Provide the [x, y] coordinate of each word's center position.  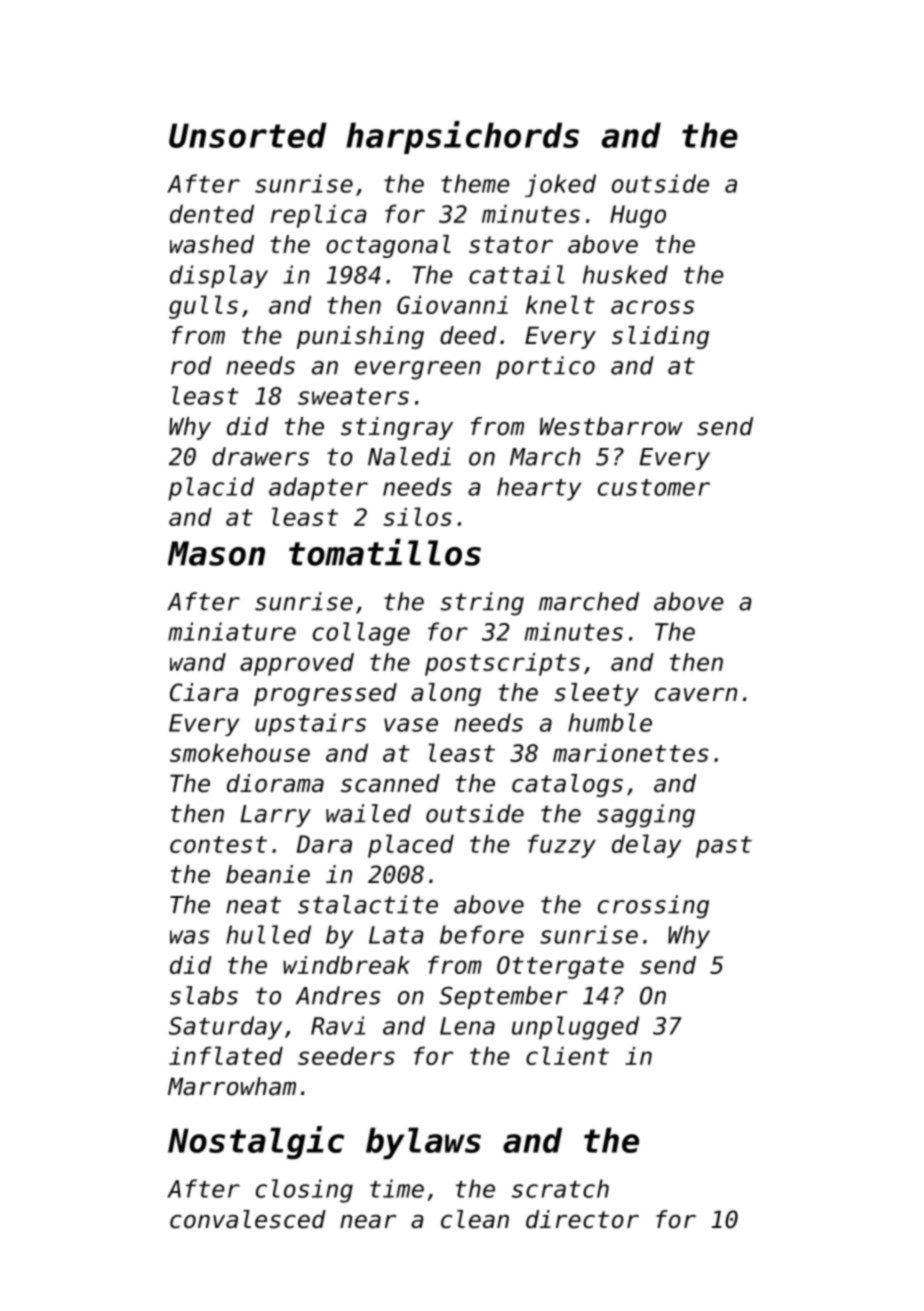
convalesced [248, 1219]
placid [211, 489]
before [482, 934]
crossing [653, 907]
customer [654, 487]
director [582, 1219]
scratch [560, 1188]
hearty [539, 489]
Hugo [638, 216]
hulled [268, 934]
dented [212, 214]
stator [511, 245]
